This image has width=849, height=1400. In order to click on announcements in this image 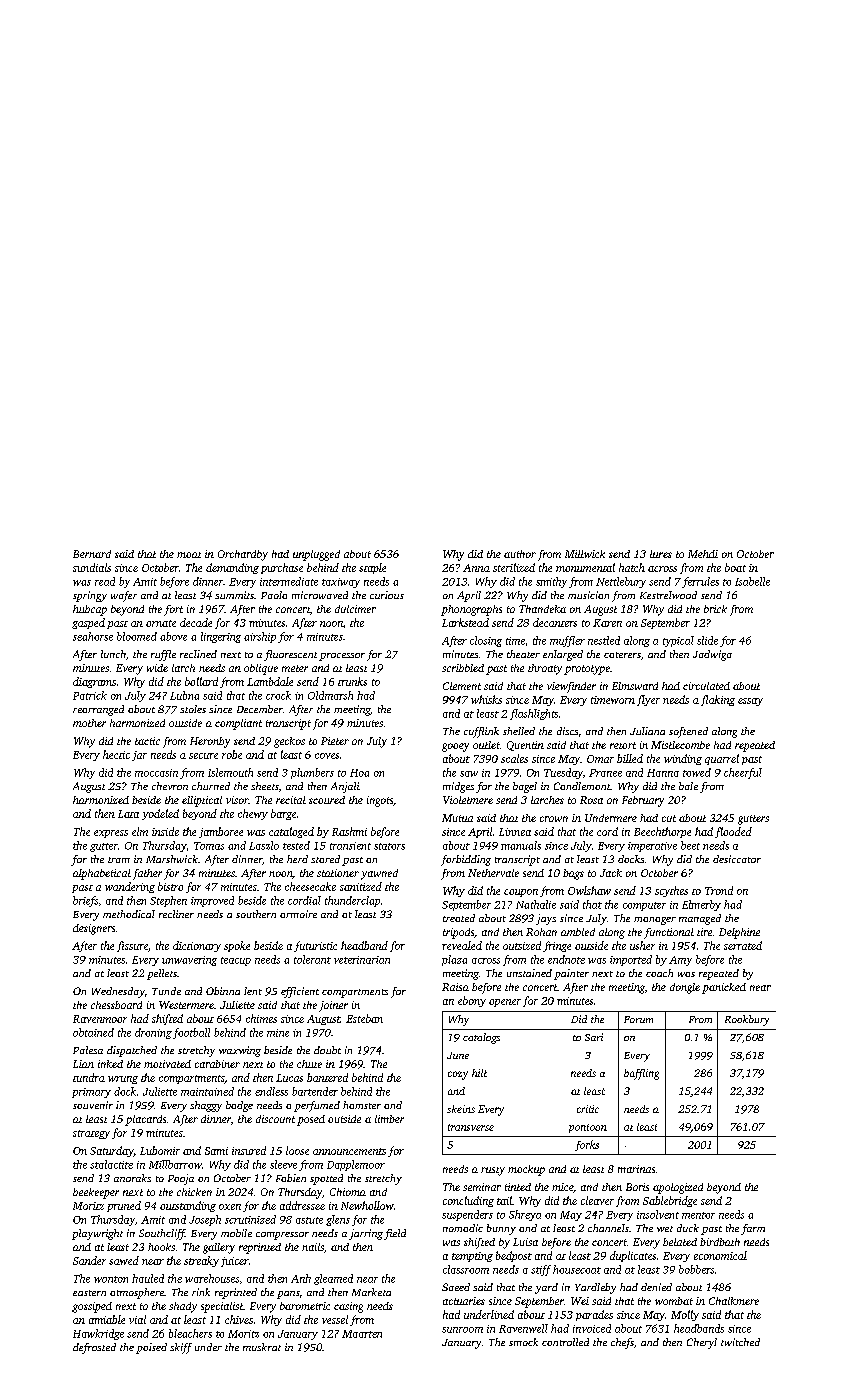, I will do `click(349, 1151)`.
